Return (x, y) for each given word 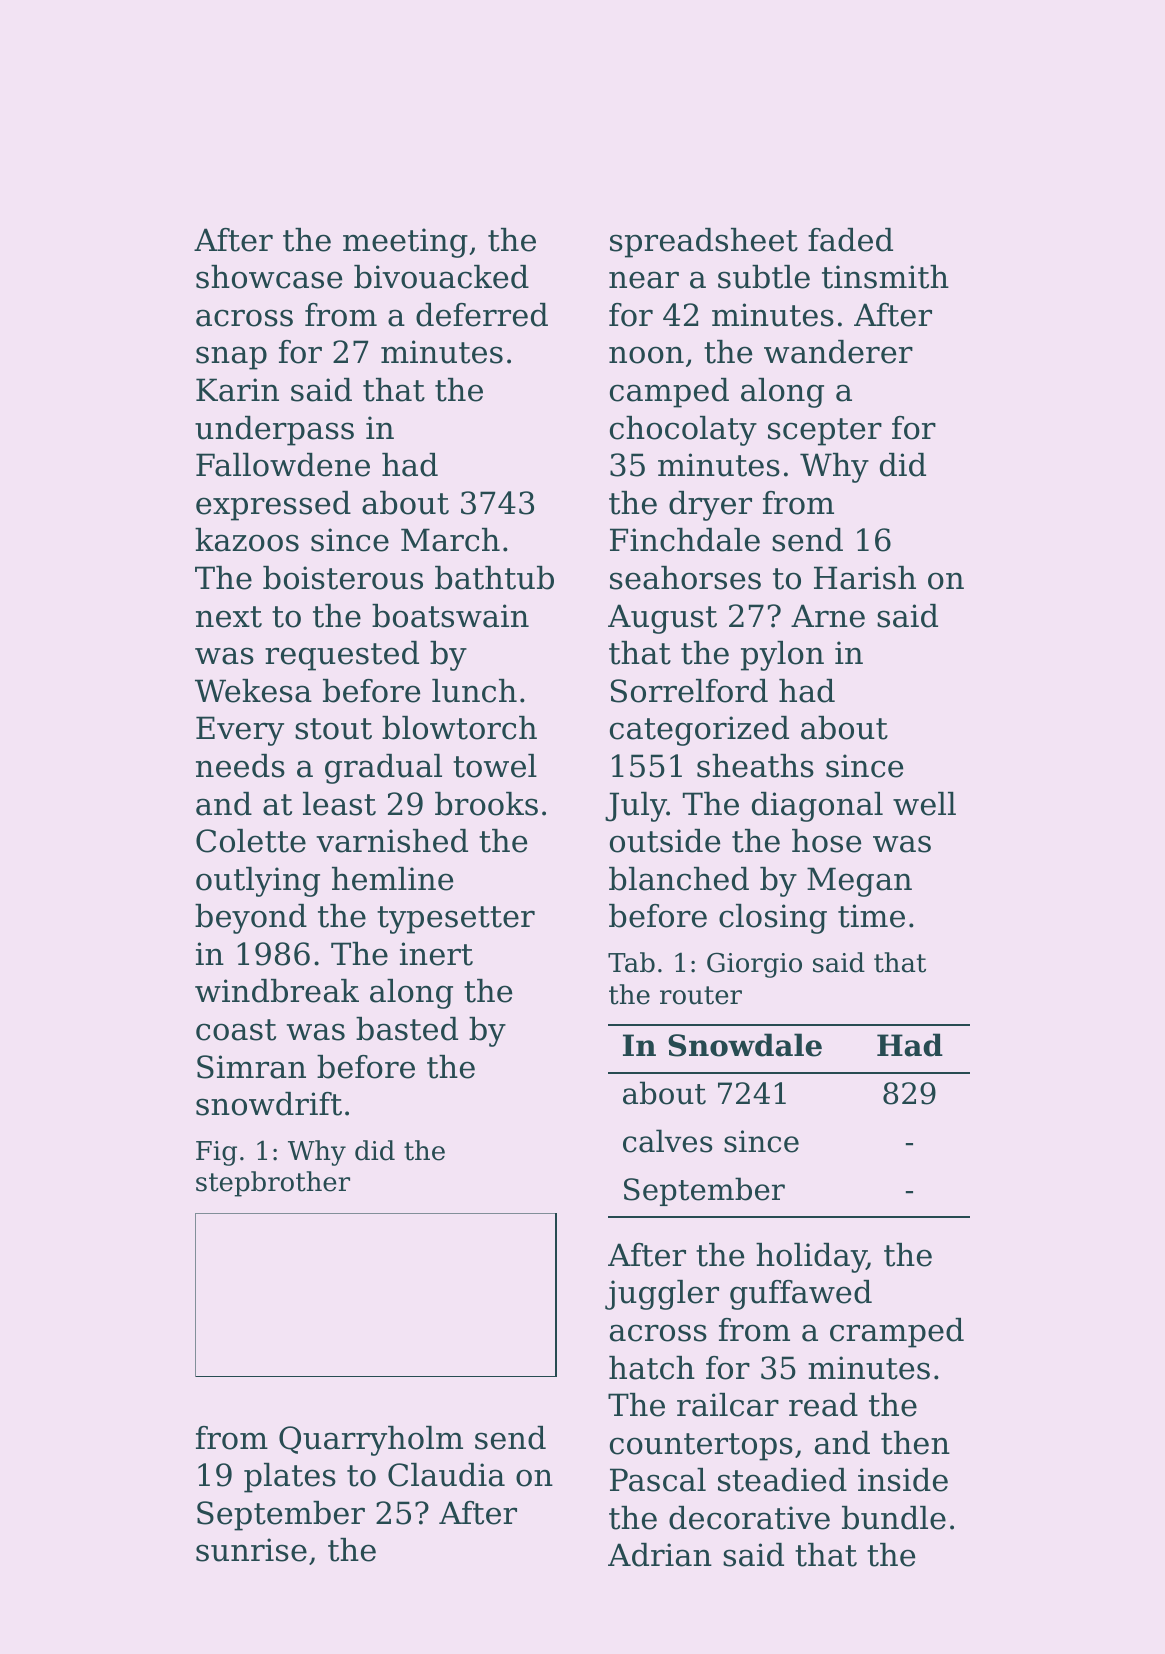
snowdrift (269, 1104)
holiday (811, 1258)
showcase (269, 277)
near (644, 280)
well (924, 804)
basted (407, 1029)
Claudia (446, 1475)
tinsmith (885, 277)
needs (240, 766)
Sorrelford (689, 691)
